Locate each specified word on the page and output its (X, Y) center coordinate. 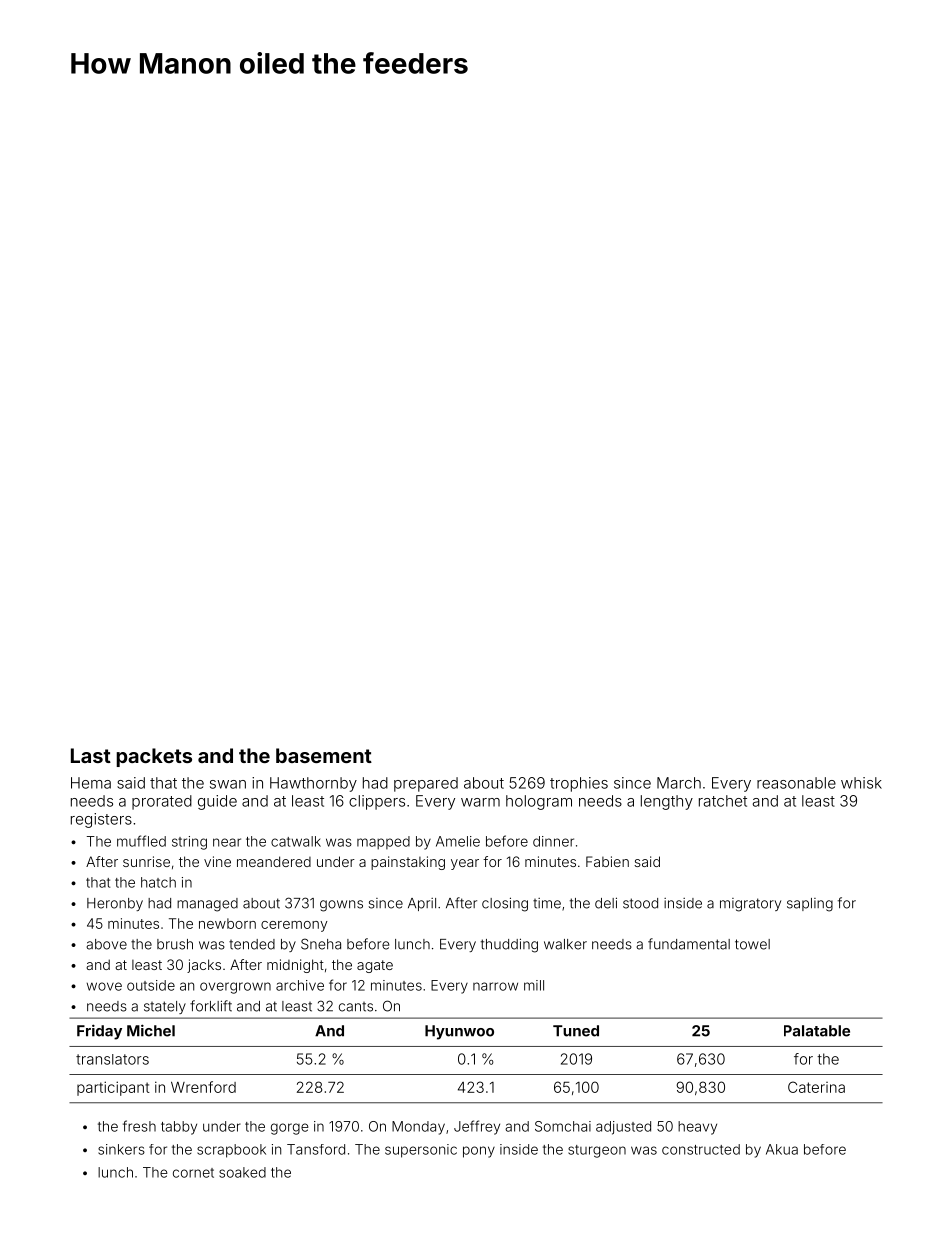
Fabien (607, 861)
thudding (509, 945)
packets (154, 757)
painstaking (408, 863)
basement (324, 755)
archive (300, 985)
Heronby (115, 904)
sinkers (121, 1149)
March (679, 783)
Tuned (576, 1031)
